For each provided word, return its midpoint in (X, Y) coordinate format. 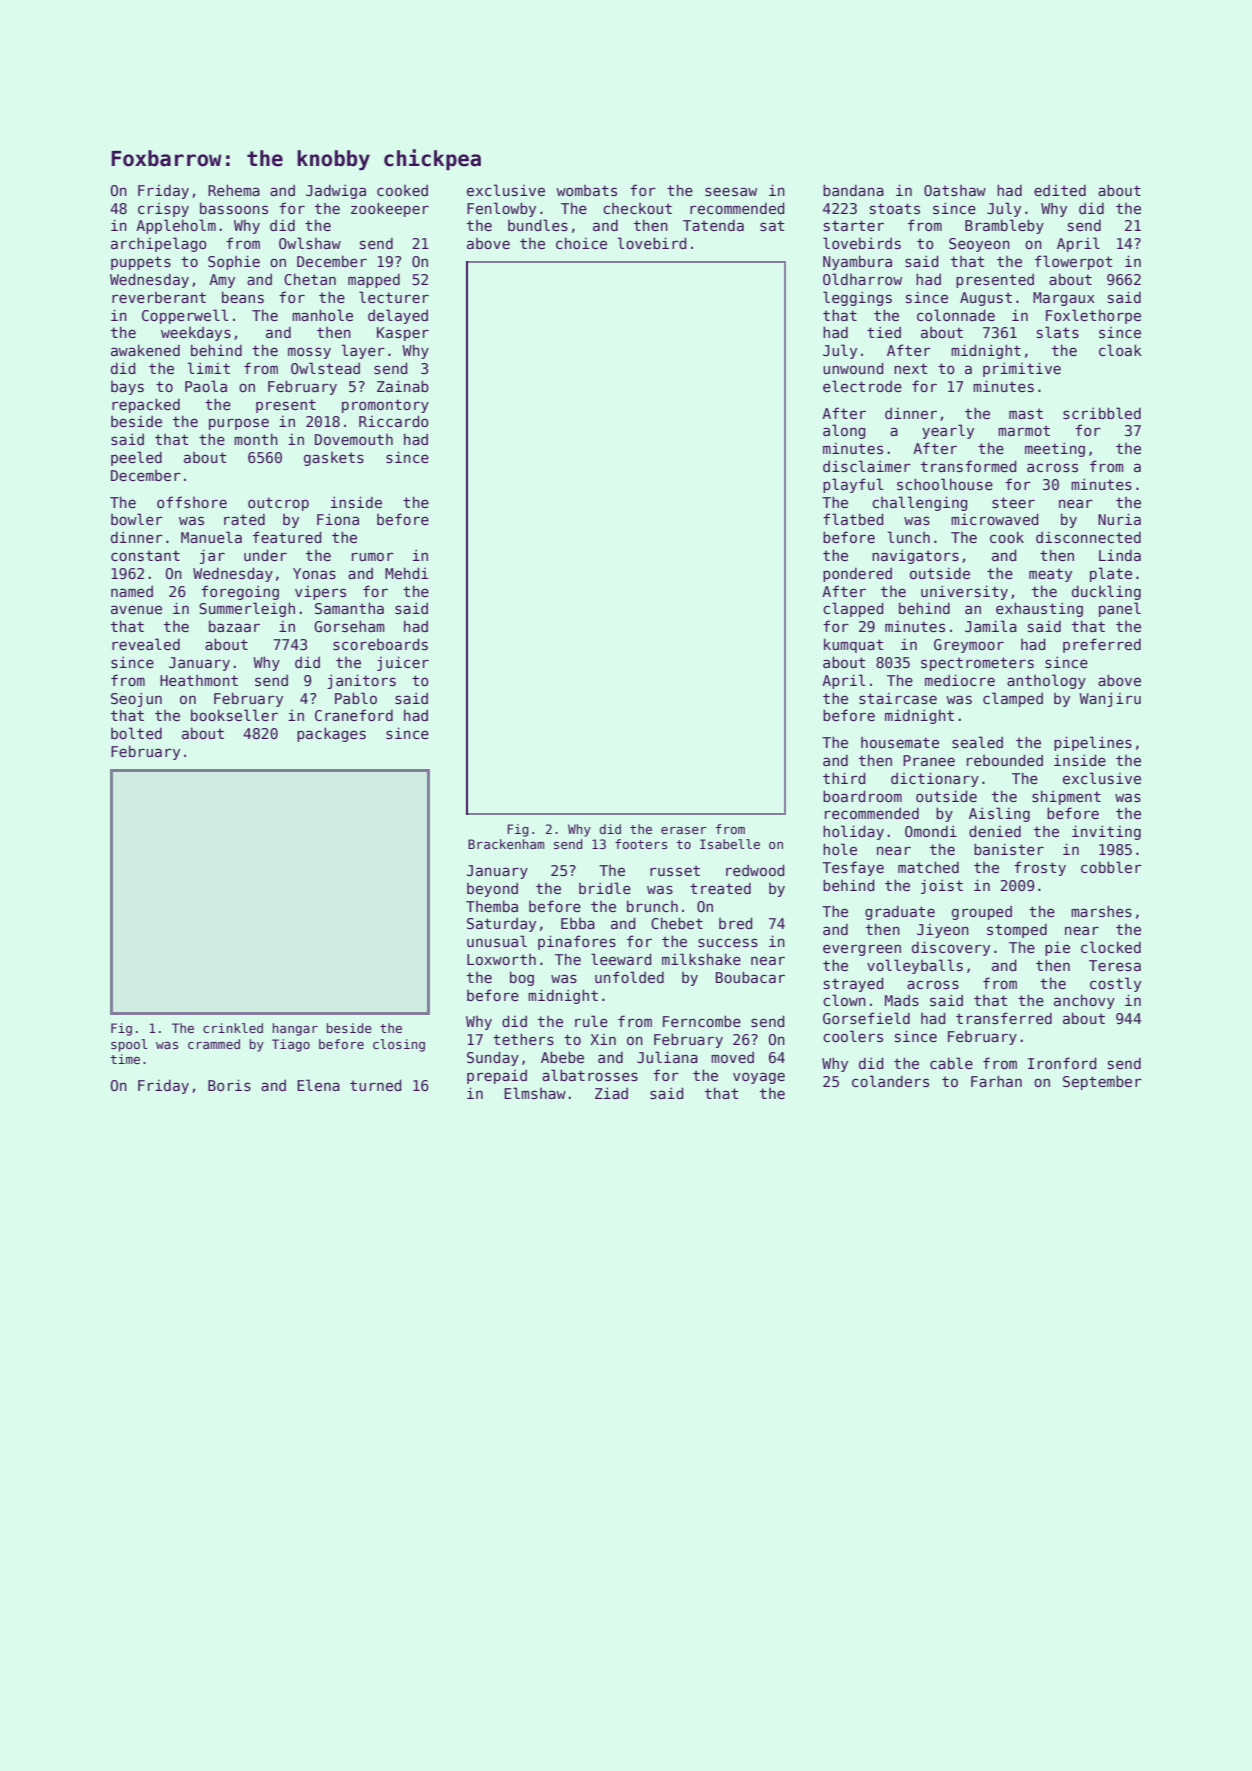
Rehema (234, 190)
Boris (229, 1085)
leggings (857, 298)
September (1102, 1082)
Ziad (611, 1093)
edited (1060, 190)
